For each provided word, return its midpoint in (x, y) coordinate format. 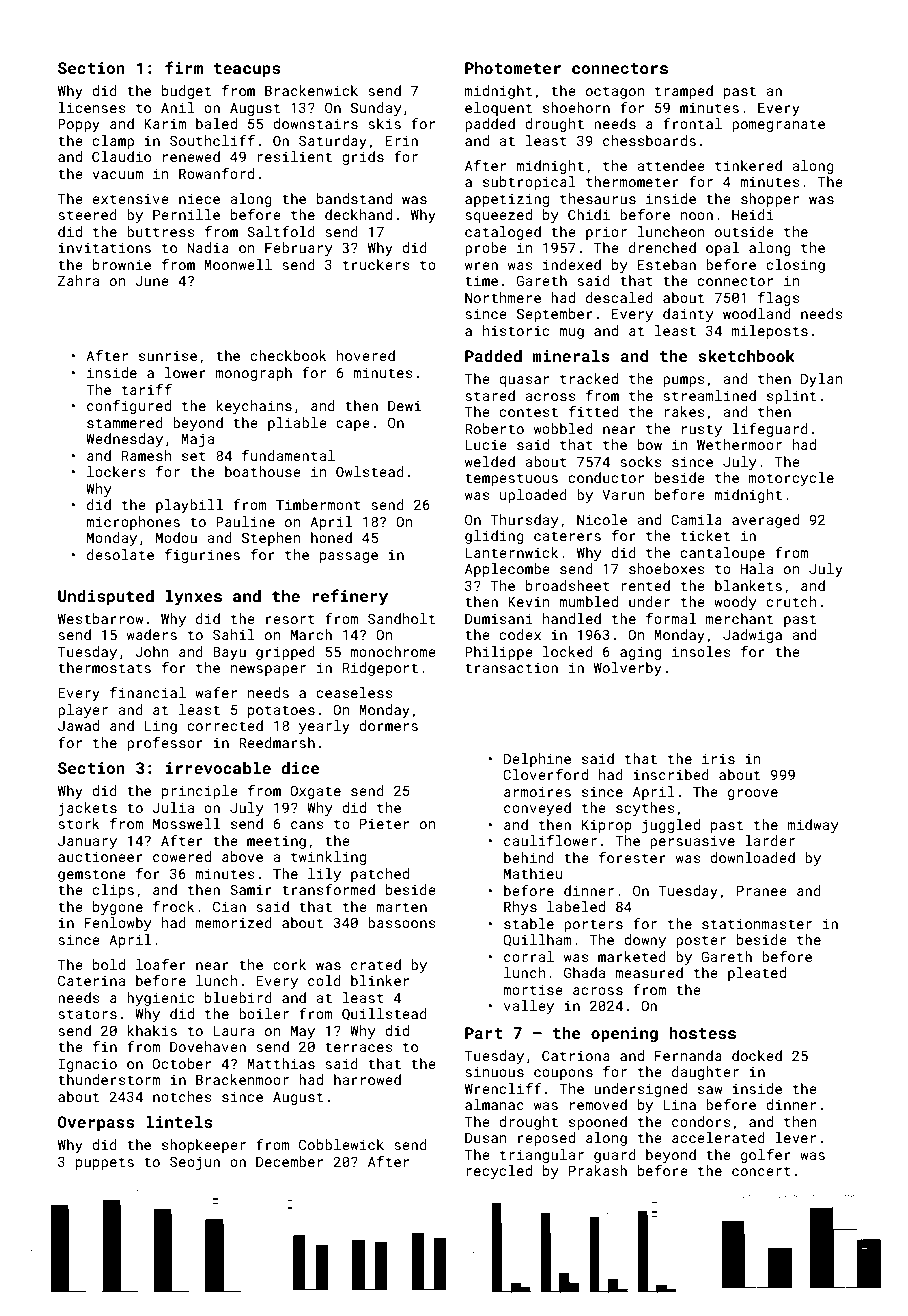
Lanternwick (511, 552)
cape (353, 425)
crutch (791, 601)
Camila (696, 519)
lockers (116, 471)
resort (290, 619)
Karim (165, 124)
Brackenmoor (242, 1079)
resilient (294, 156)
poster (701, 941)
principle (200, 792)
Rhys (520, 908)
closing (795, 266)
